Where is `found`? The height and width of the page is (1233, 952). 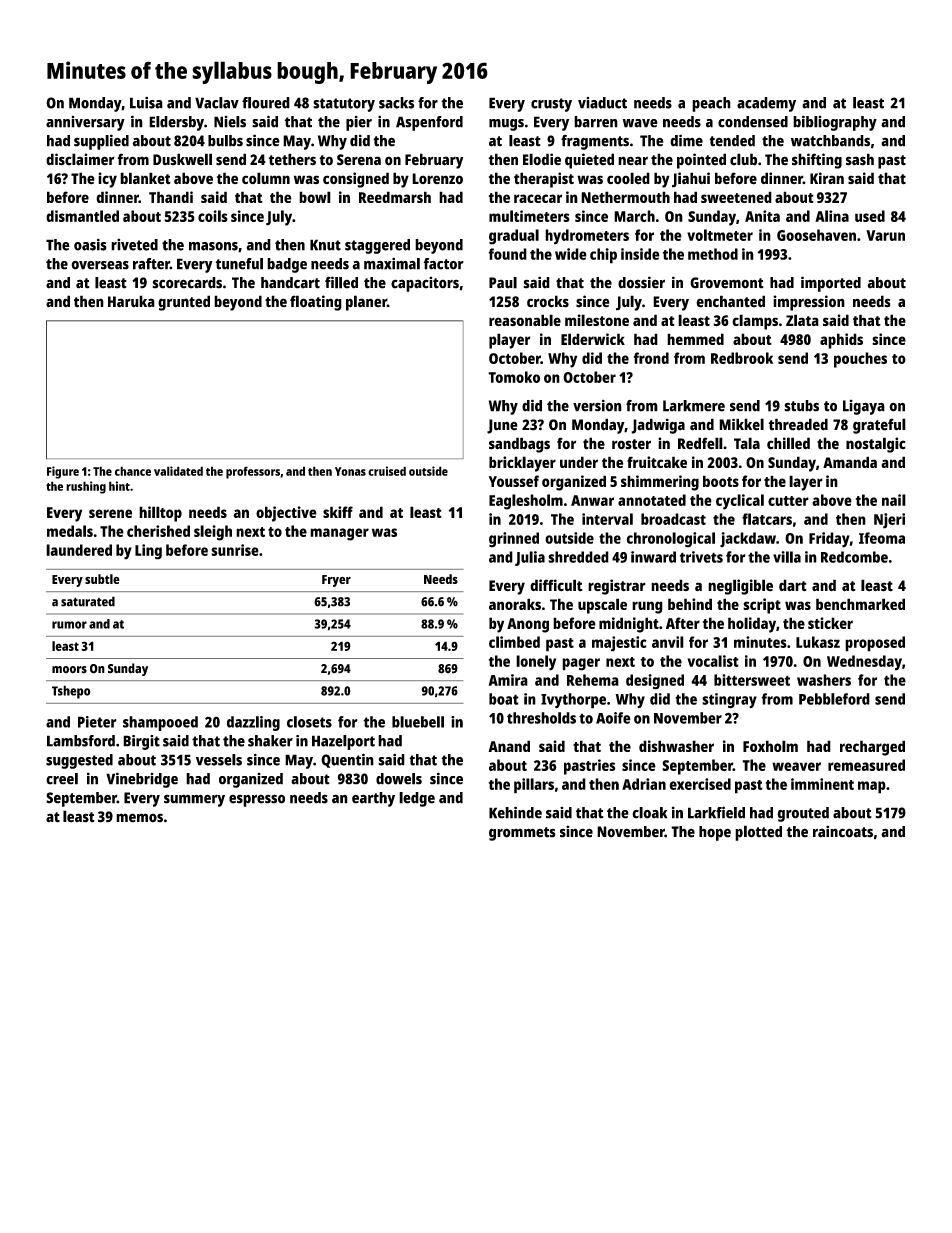 found is located at coordinates (508, 254).
